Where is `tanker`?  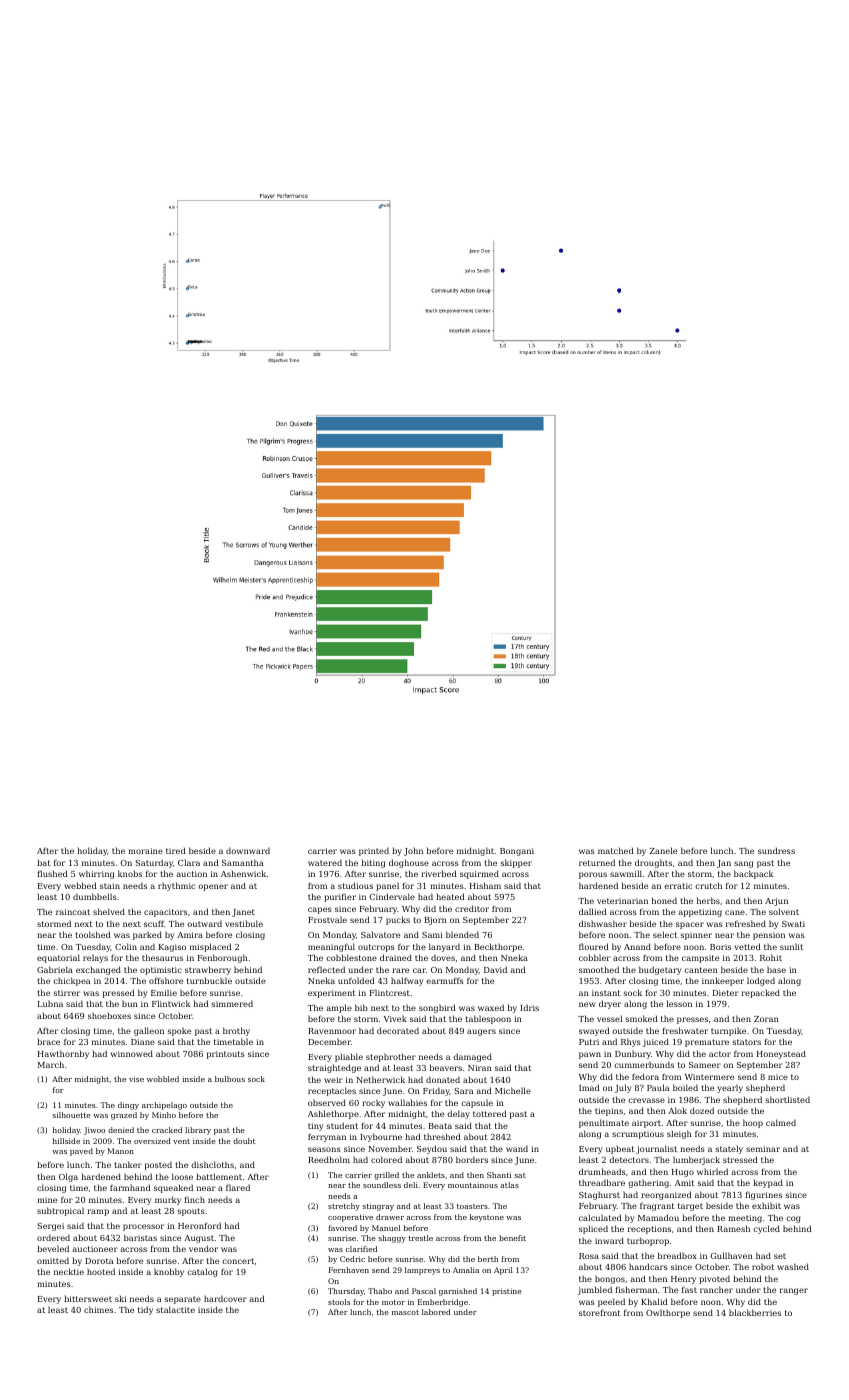
tanker is located at coordinates (128, 1164).
